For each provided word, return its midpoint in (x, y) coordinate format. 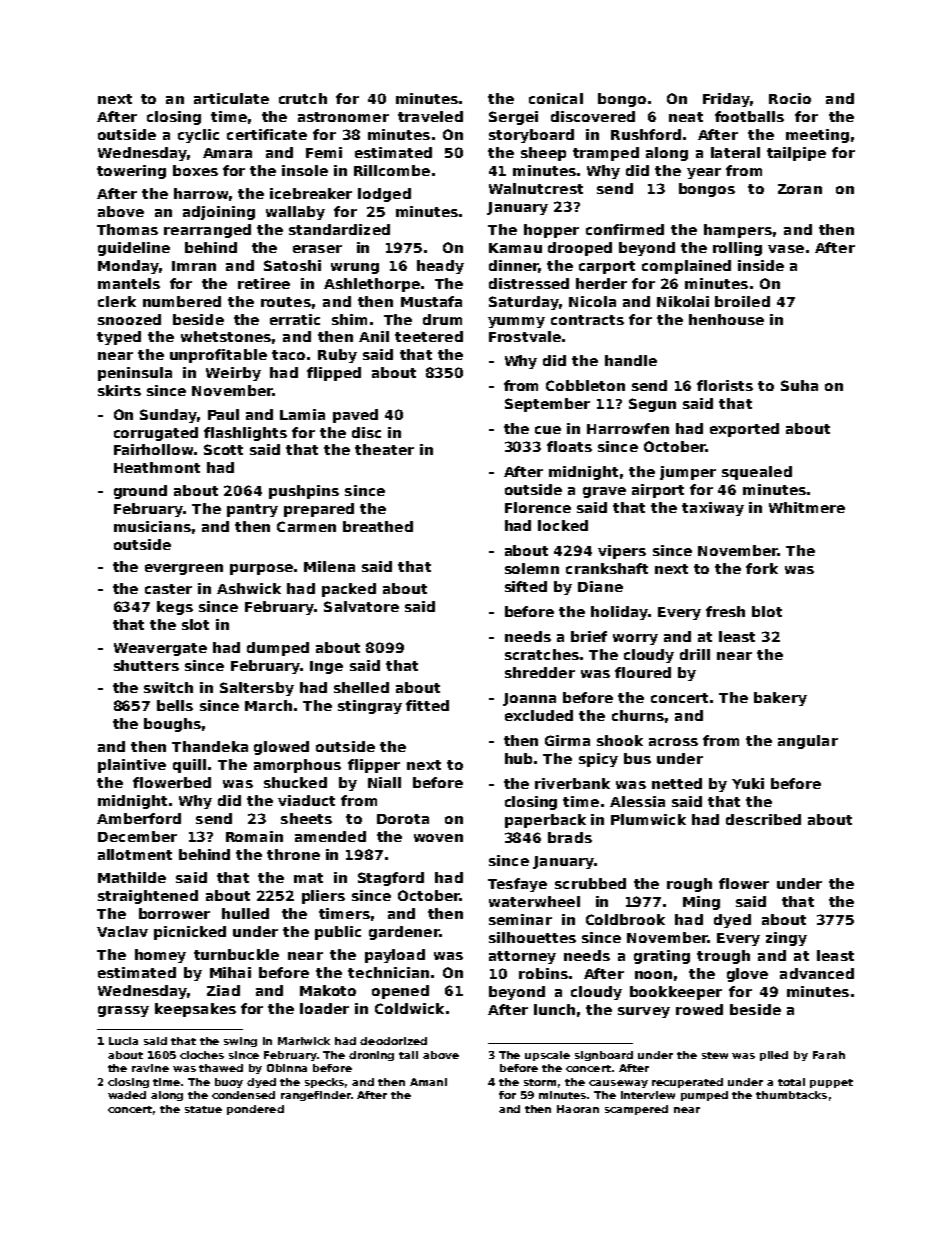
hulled (245, 913)
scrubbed (590, 883)
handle (631, 360)
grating (662, 957)
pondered (255, 1110)
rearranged (207, 231)
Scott (223, 449)
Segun (652, 405)
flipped (334, 374)
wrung (355, 268)
